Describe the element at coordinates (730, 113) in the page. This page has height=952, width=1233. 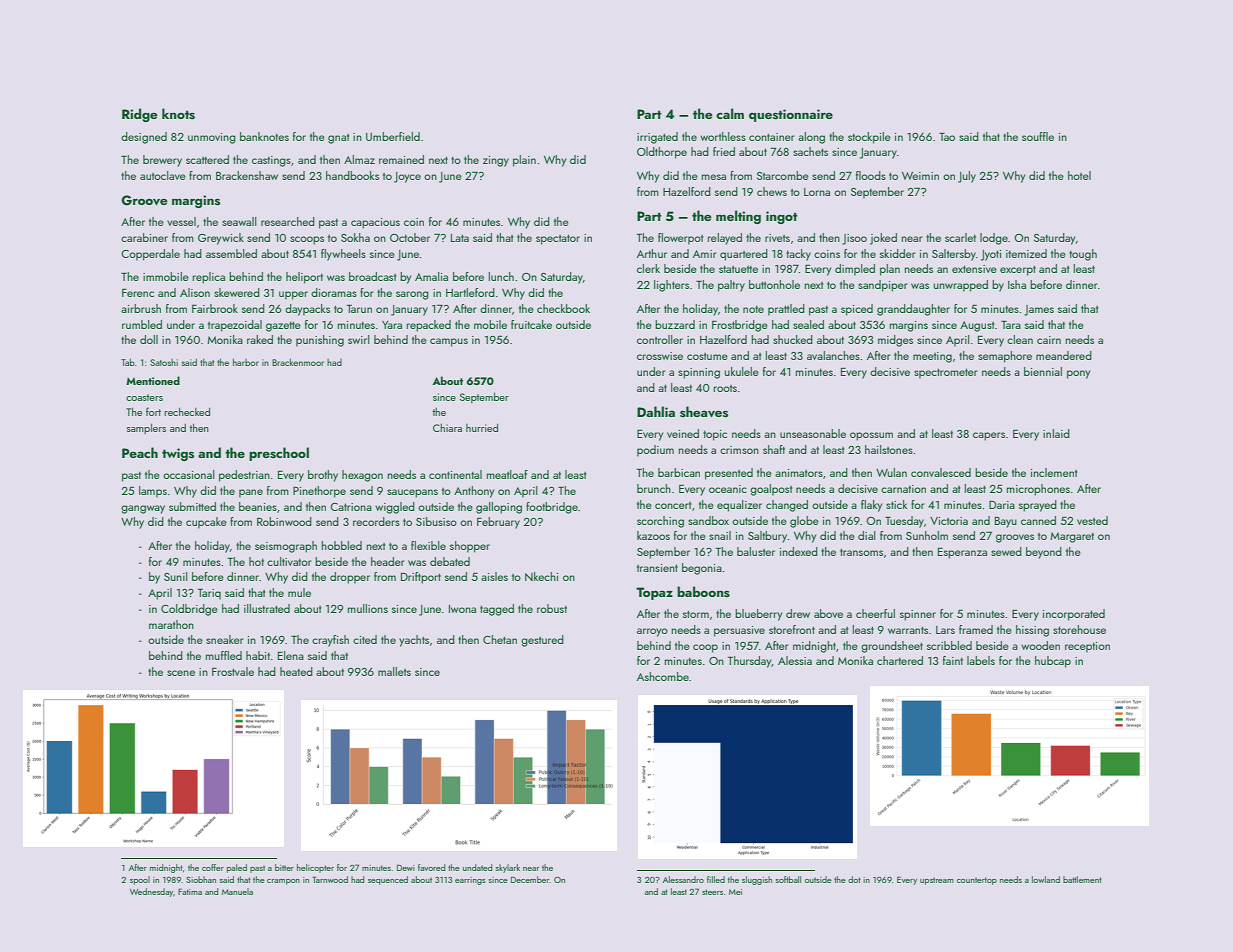
I see `calm` at that location.
